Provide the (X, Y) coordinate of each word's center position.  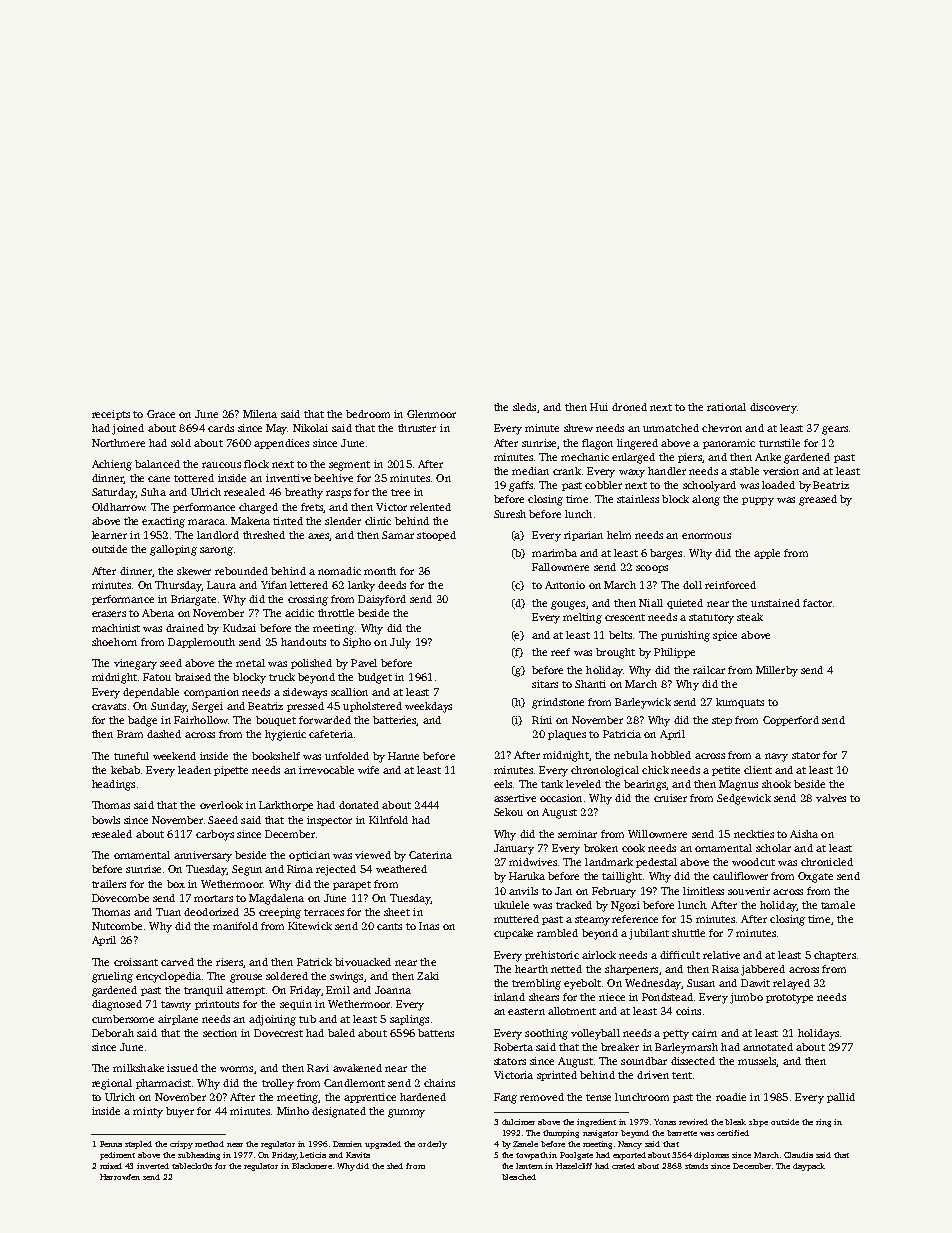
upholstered (372, 707)
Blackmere (312, 1166)
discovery (773, 408)
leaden (194, 770)
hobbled (671, 755)
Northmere (118, 443)
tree (400, 492)
